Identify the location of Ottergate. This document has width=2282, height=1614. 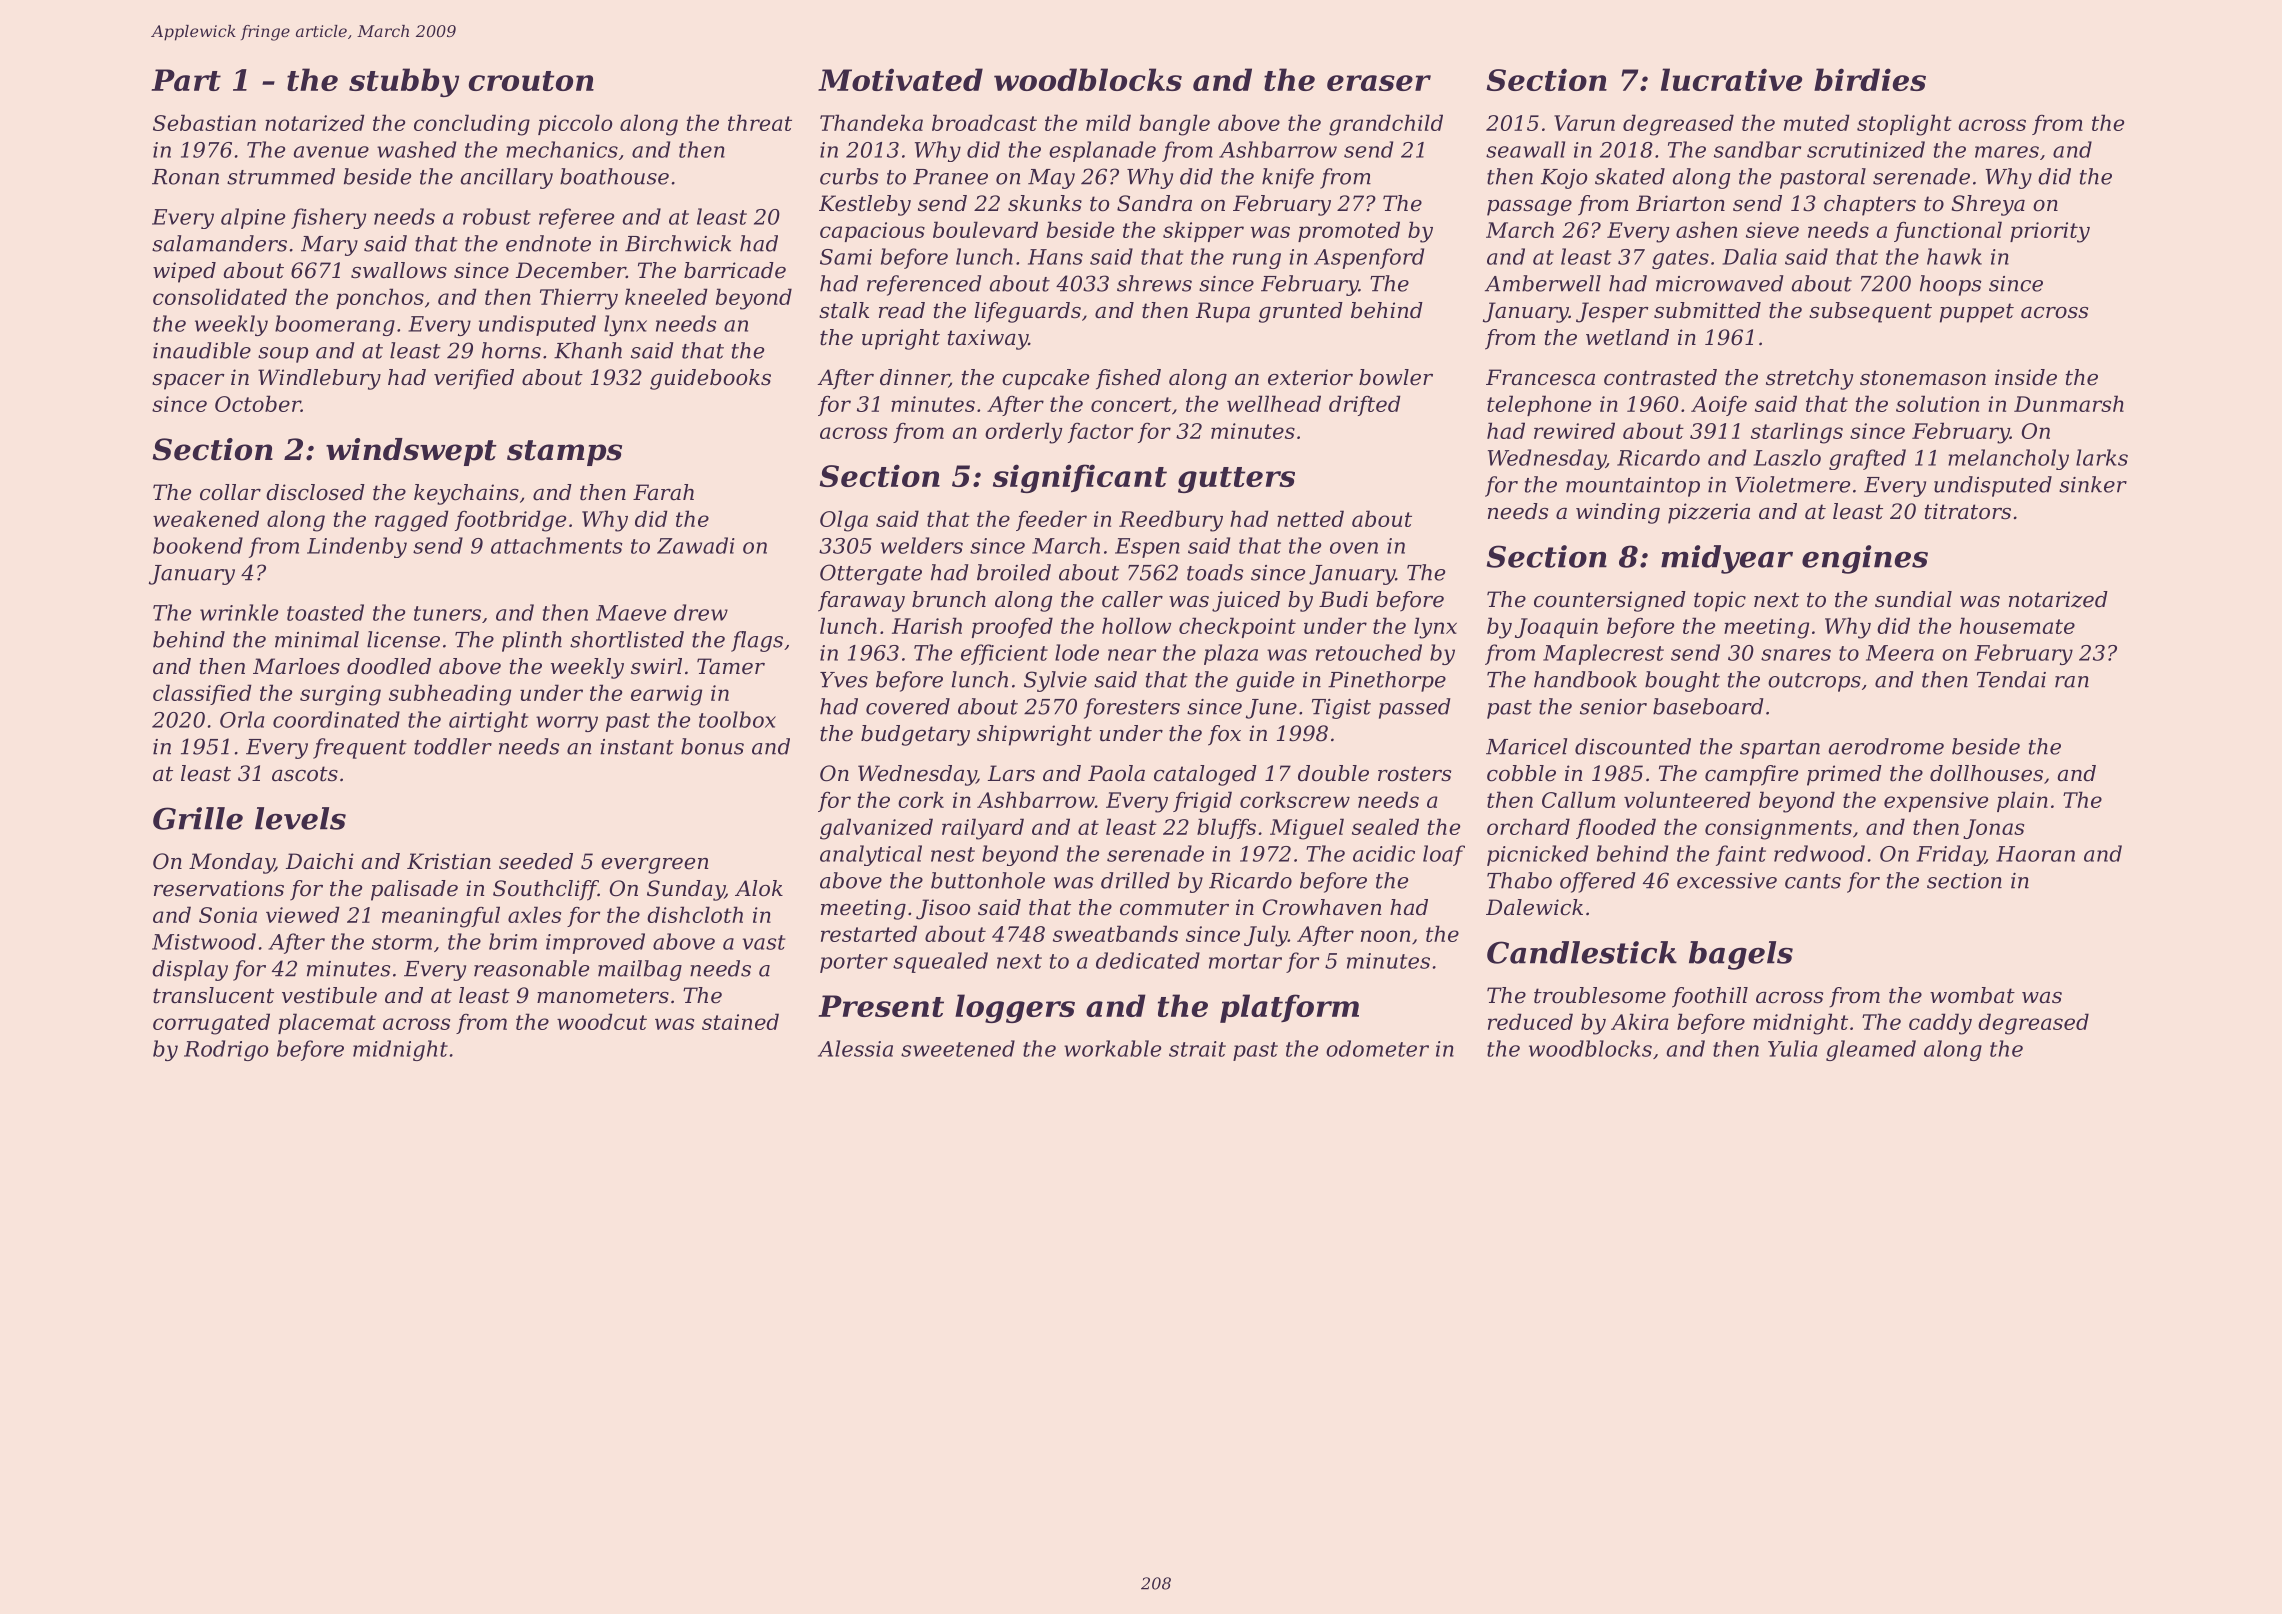
(871, 574).
